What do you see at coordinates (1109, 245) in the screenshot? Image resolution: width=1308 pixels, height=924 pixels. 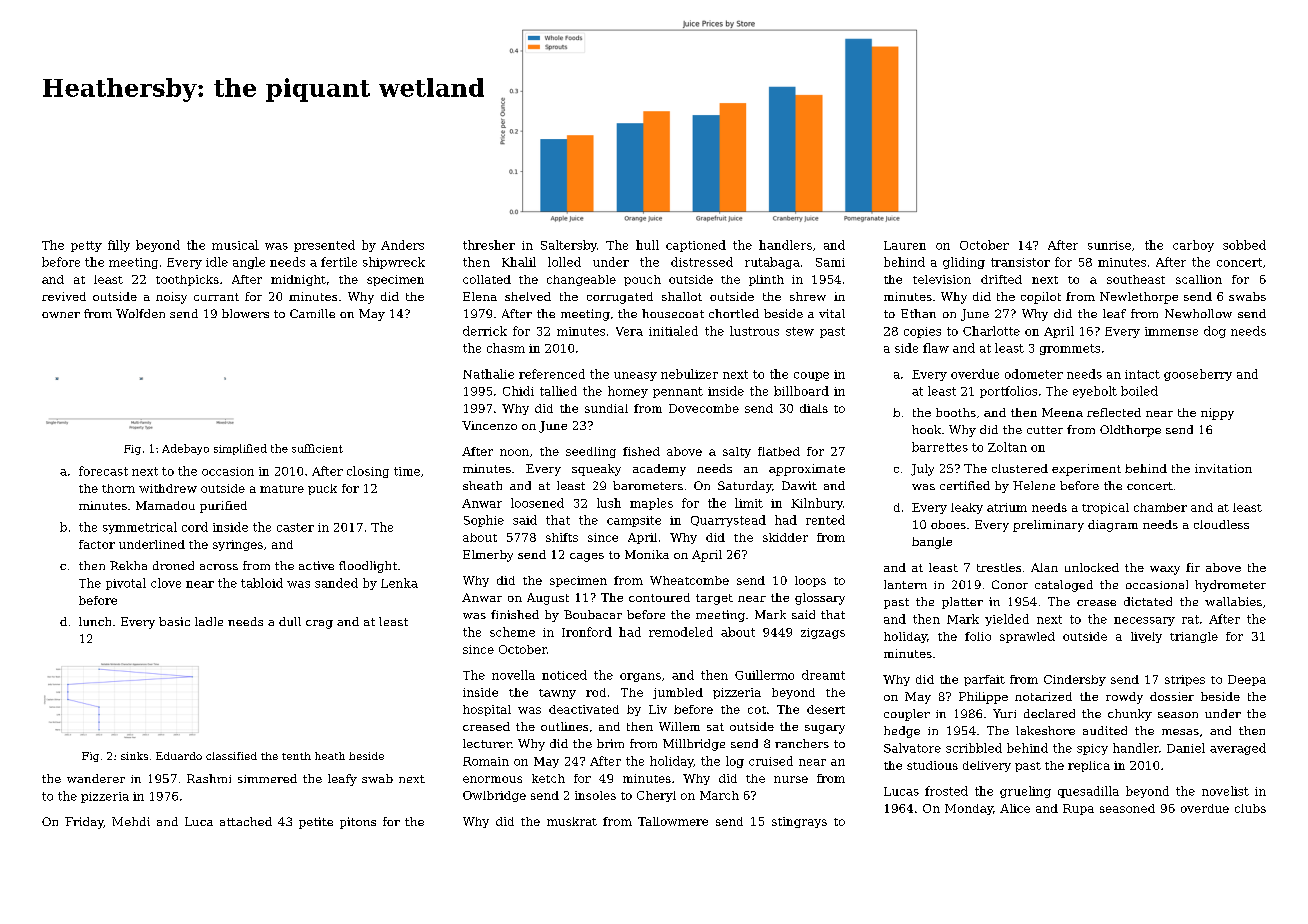 I see `sunrise` at bounding box center [1109, 245].
